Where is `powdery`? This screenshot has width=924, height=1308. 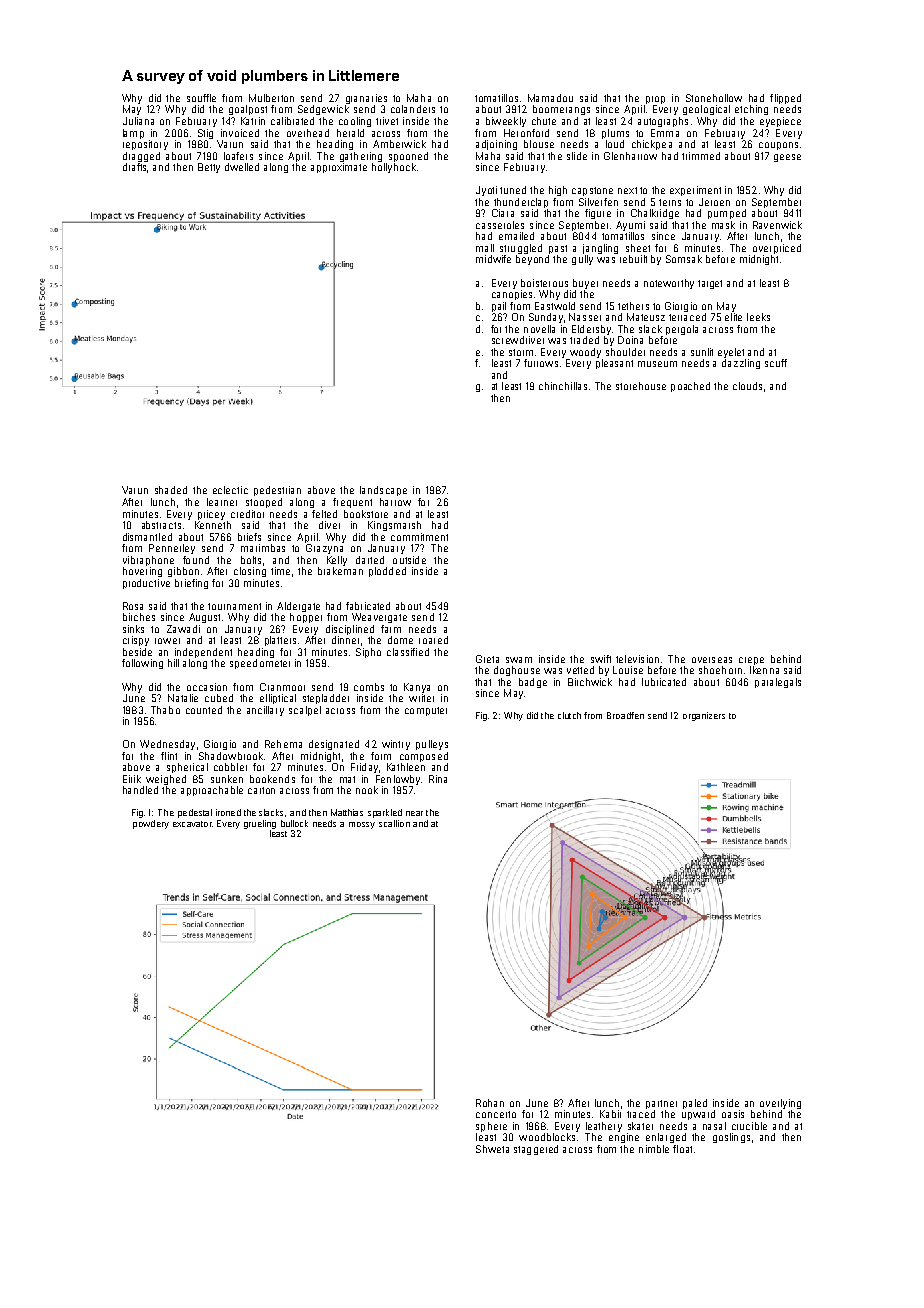
powdery is located at coordinates (151, 824).
